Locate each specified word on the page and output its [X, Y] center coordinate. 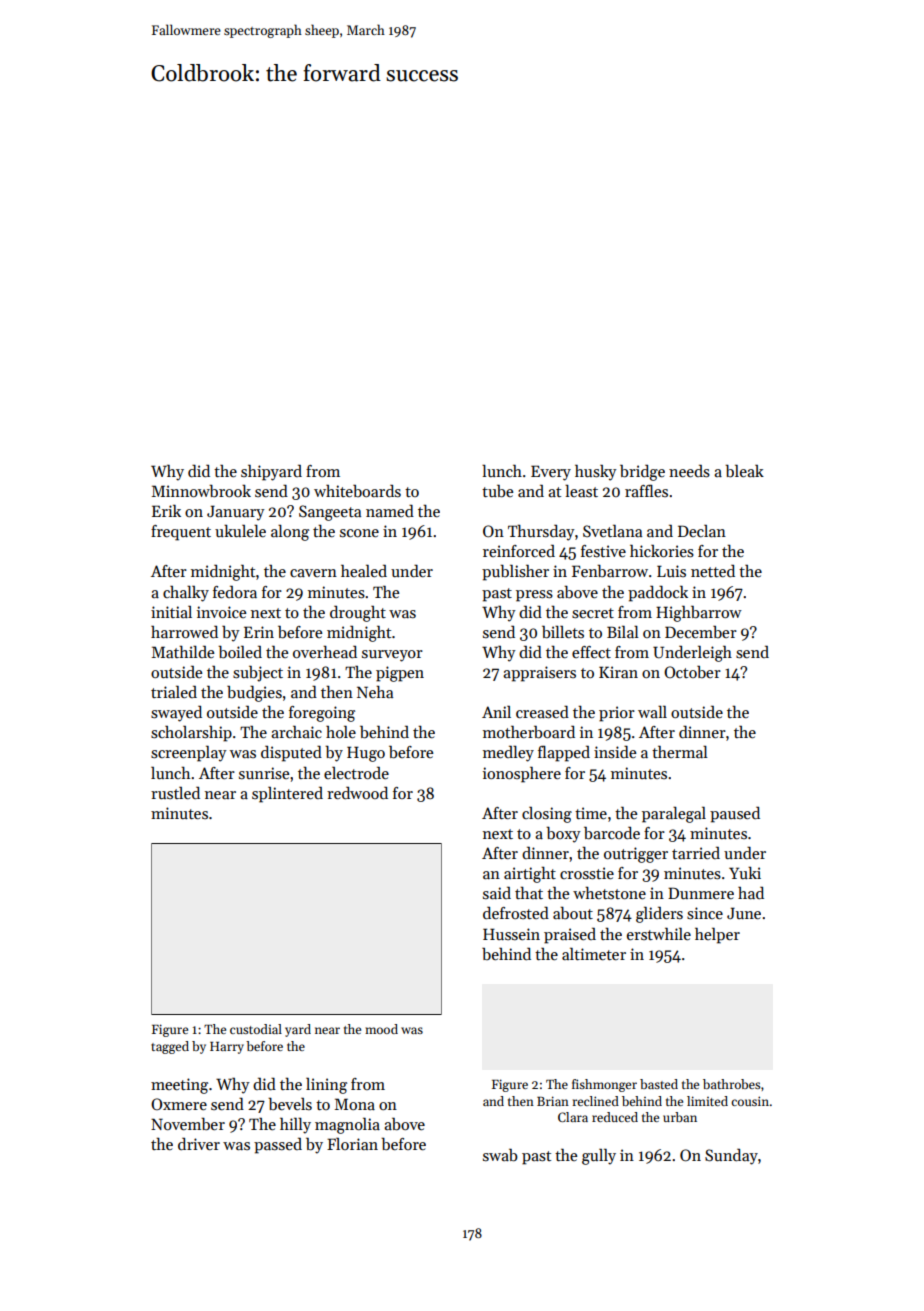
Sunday [731, 1156]
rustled [175, 792]
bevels [290, 1104]
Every [551, 473]
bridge [642, 472]
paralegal [674, 814]
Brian [553, 1101]
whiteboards [357, 490]
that [529, 893]
